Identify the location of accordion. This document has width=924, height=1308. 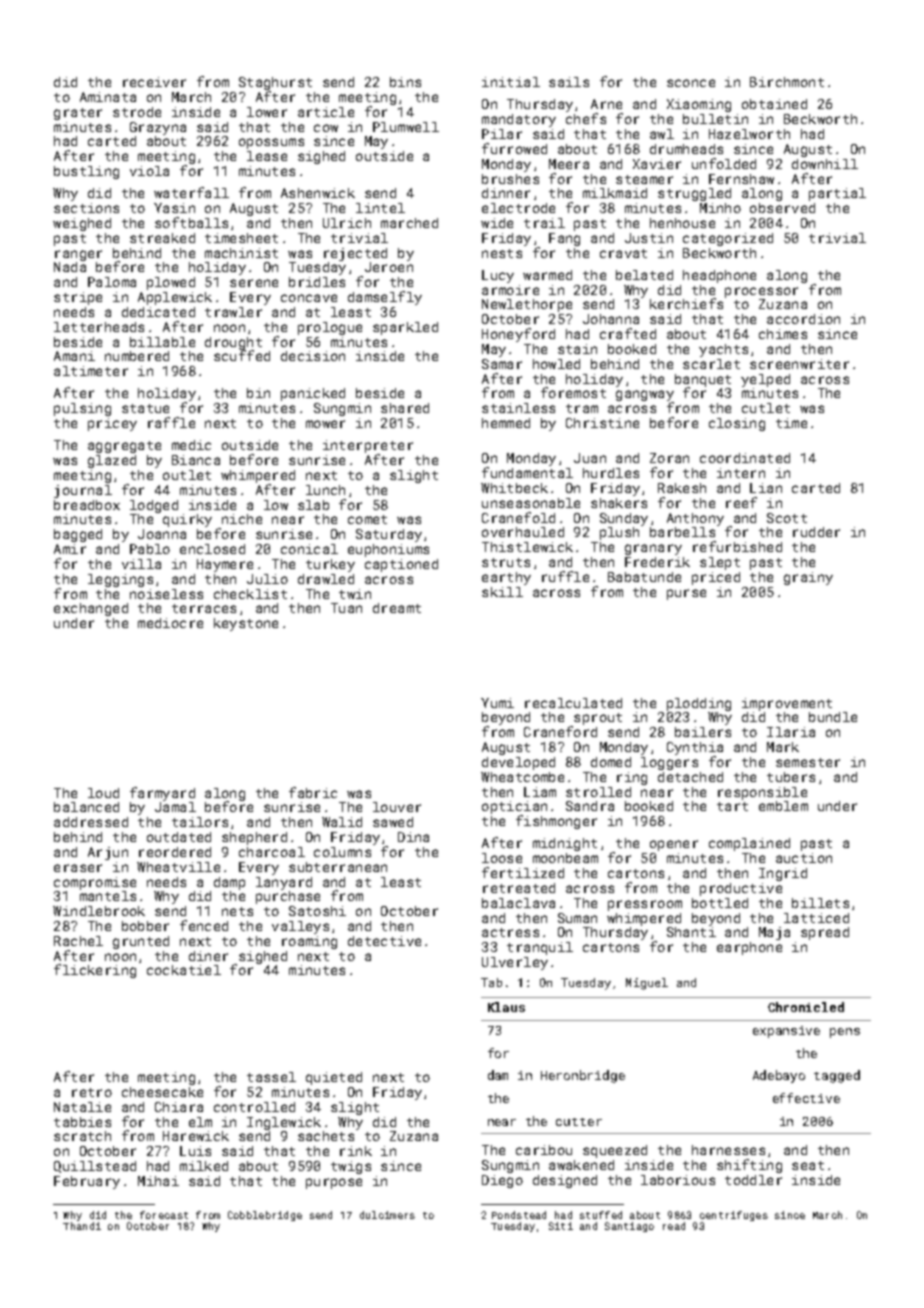
(803, 319).
